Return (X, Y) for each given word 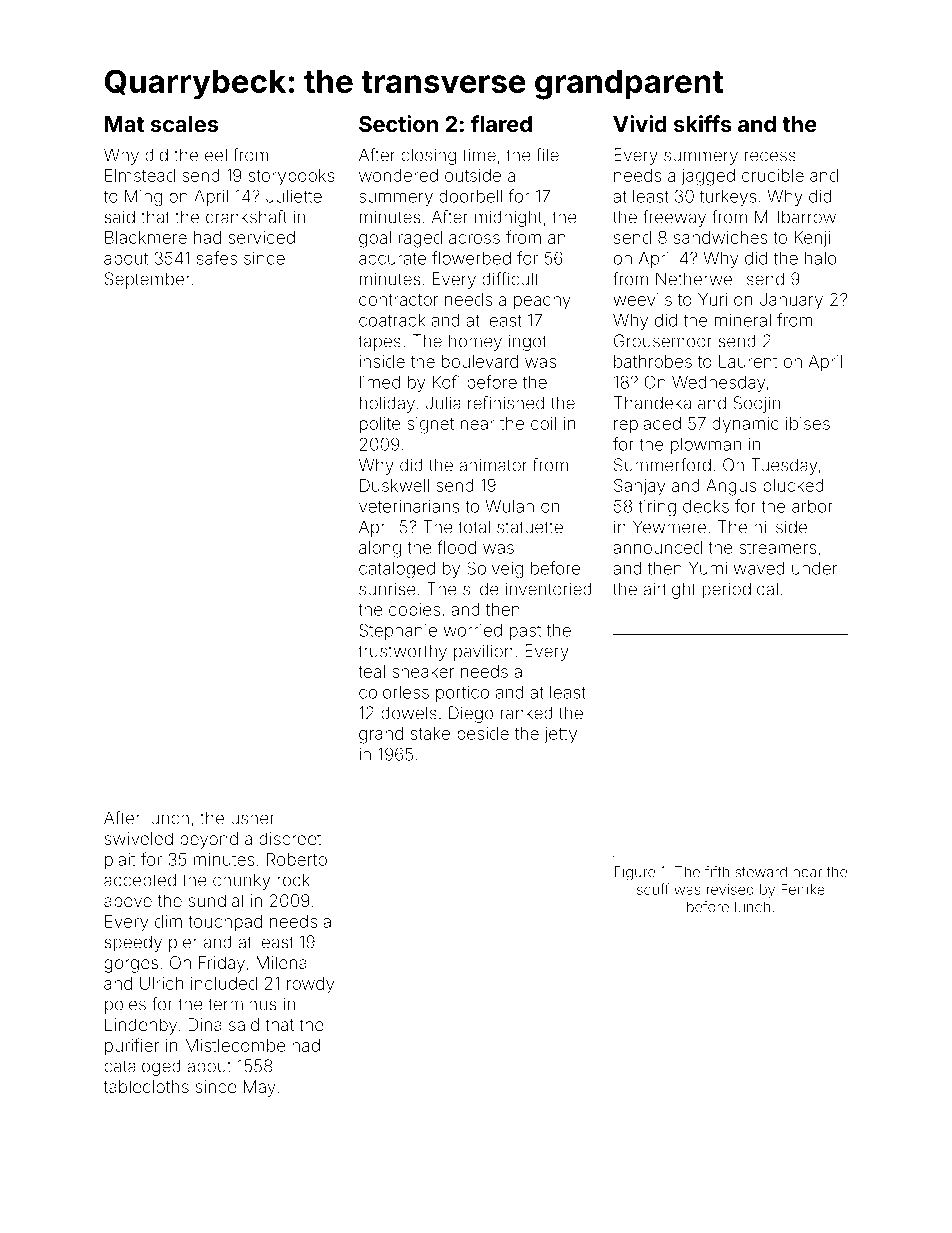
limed (380, 382)
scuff (653, 889)
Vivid (640, 123)
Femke (803, 889)
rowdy (310, 985)
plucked (793, 487)
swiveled (139, 838)
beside (483, 733)
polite (380, 425)
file (547, 155)
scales (184, 124)
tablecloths (146, 1086)
